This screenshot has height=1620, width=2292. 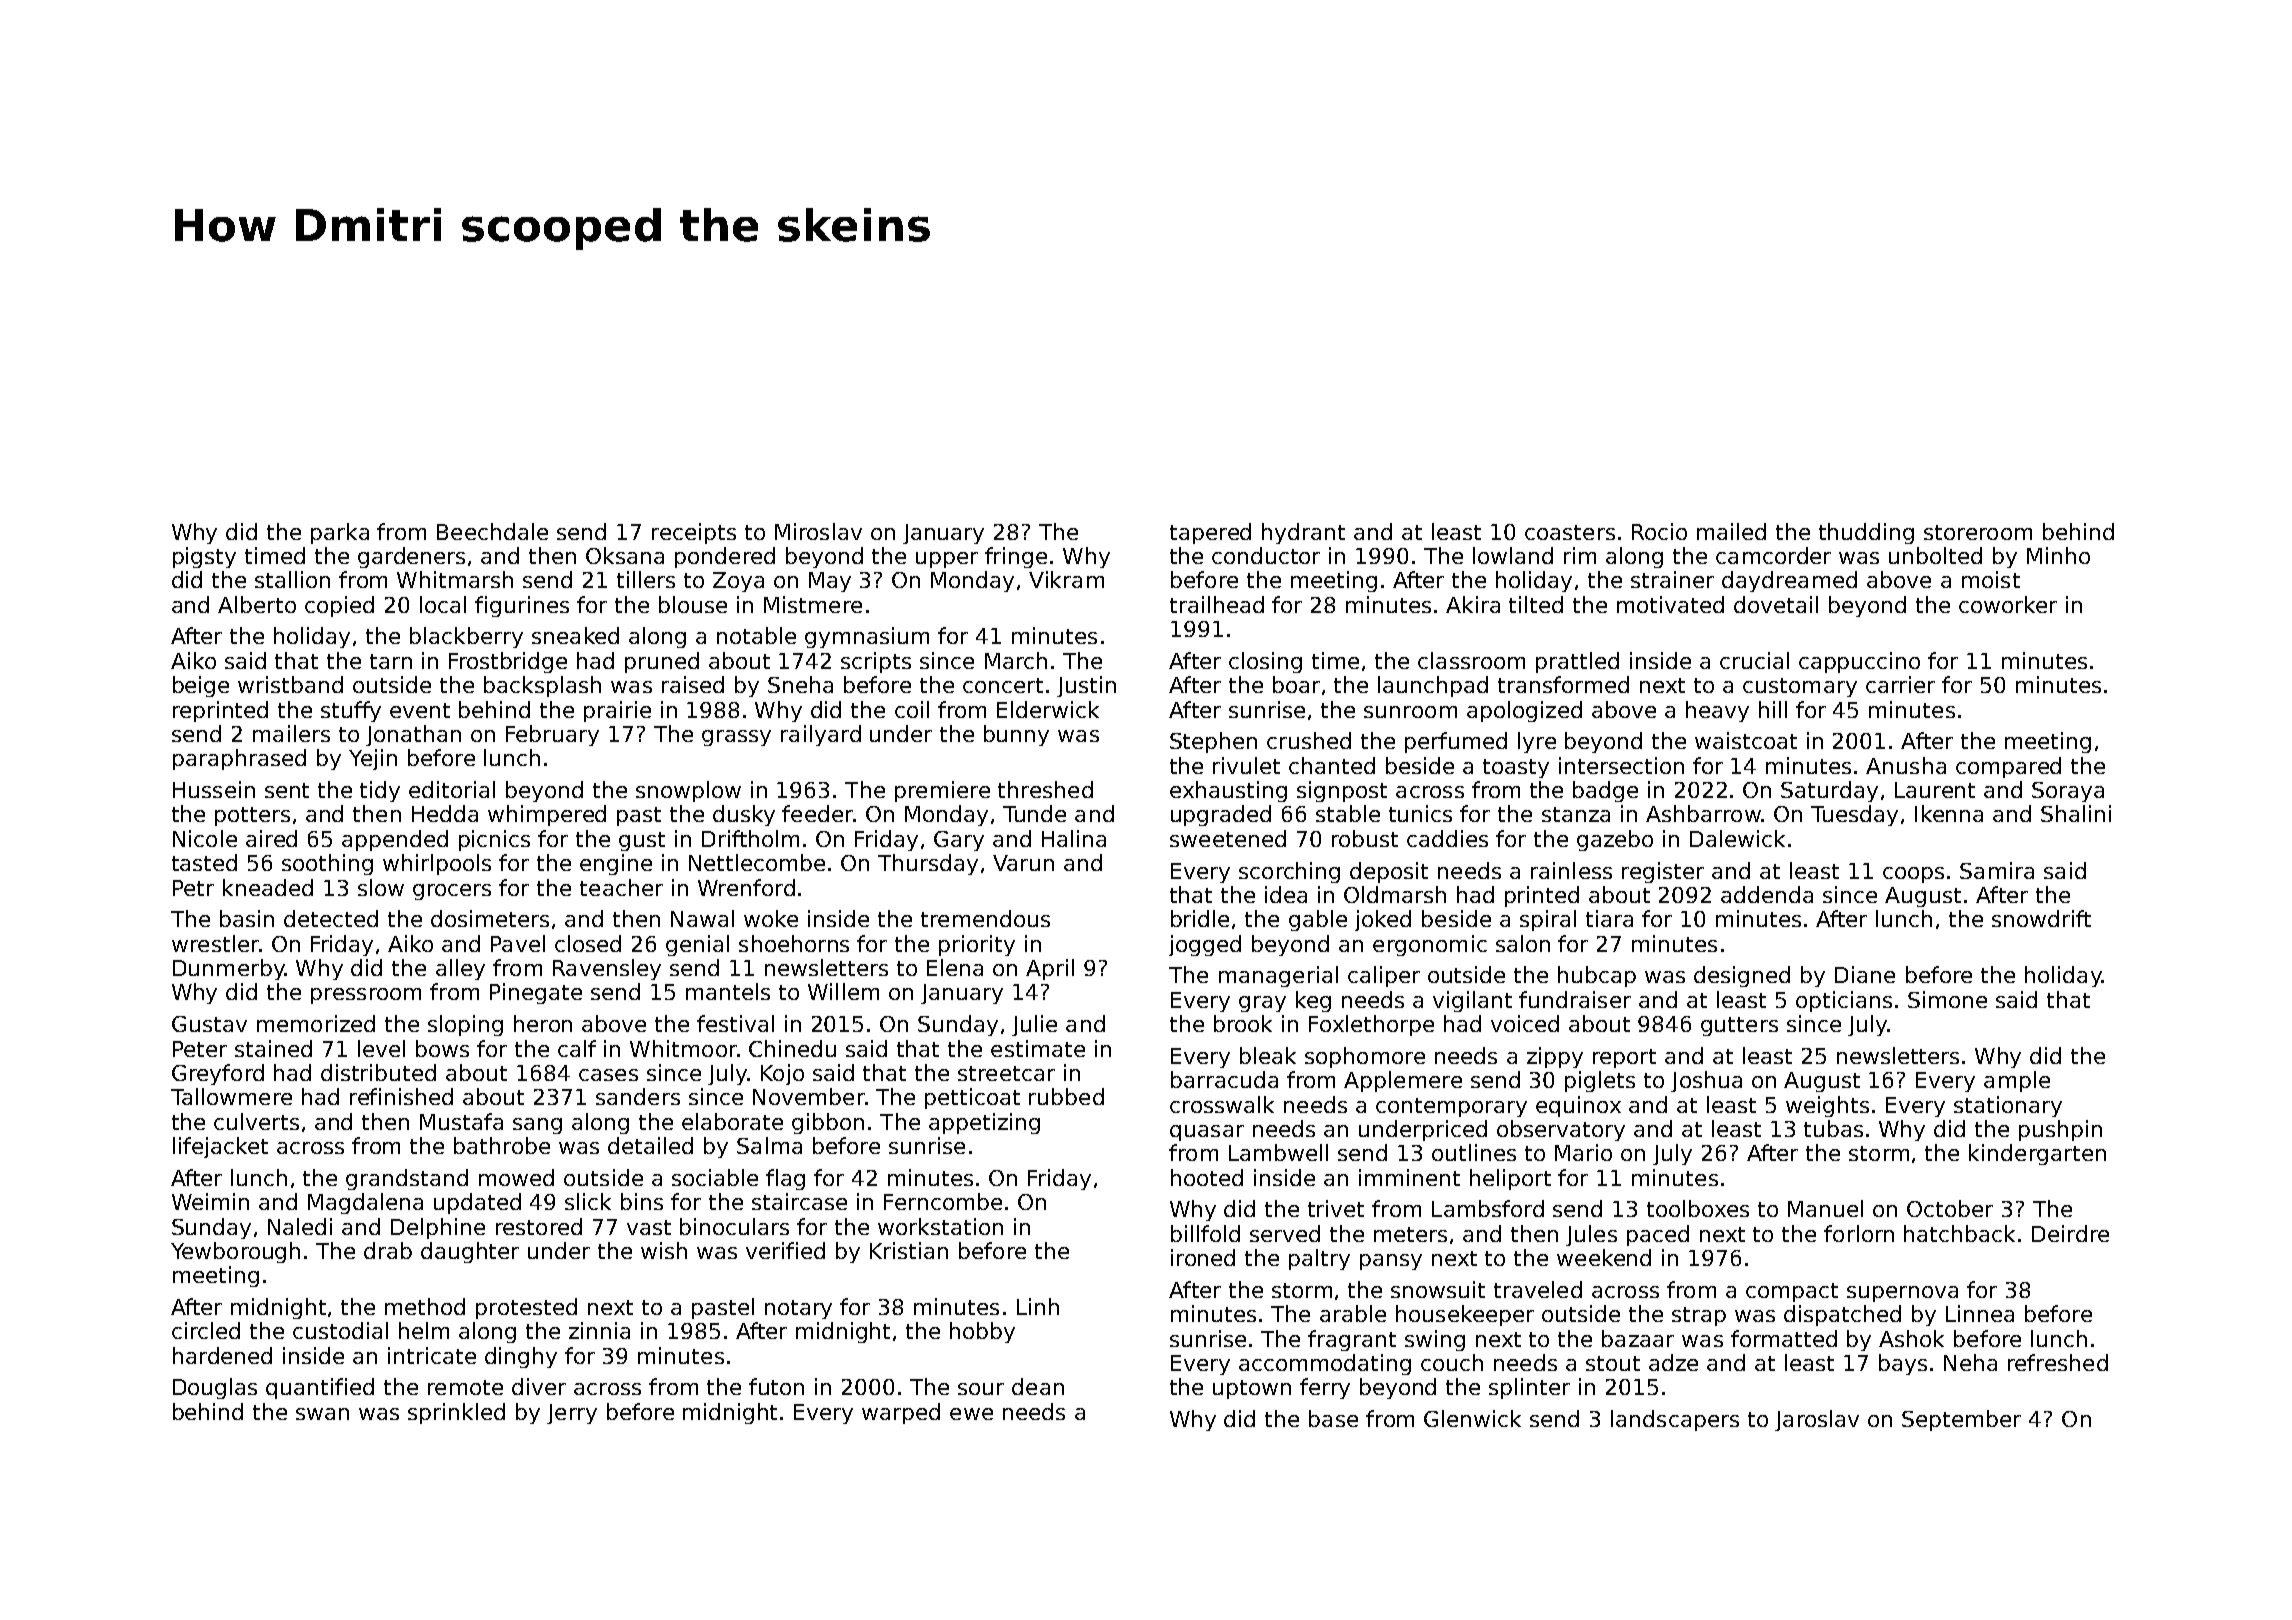 I want to click on tapered, so click(x=1210, y=533).
